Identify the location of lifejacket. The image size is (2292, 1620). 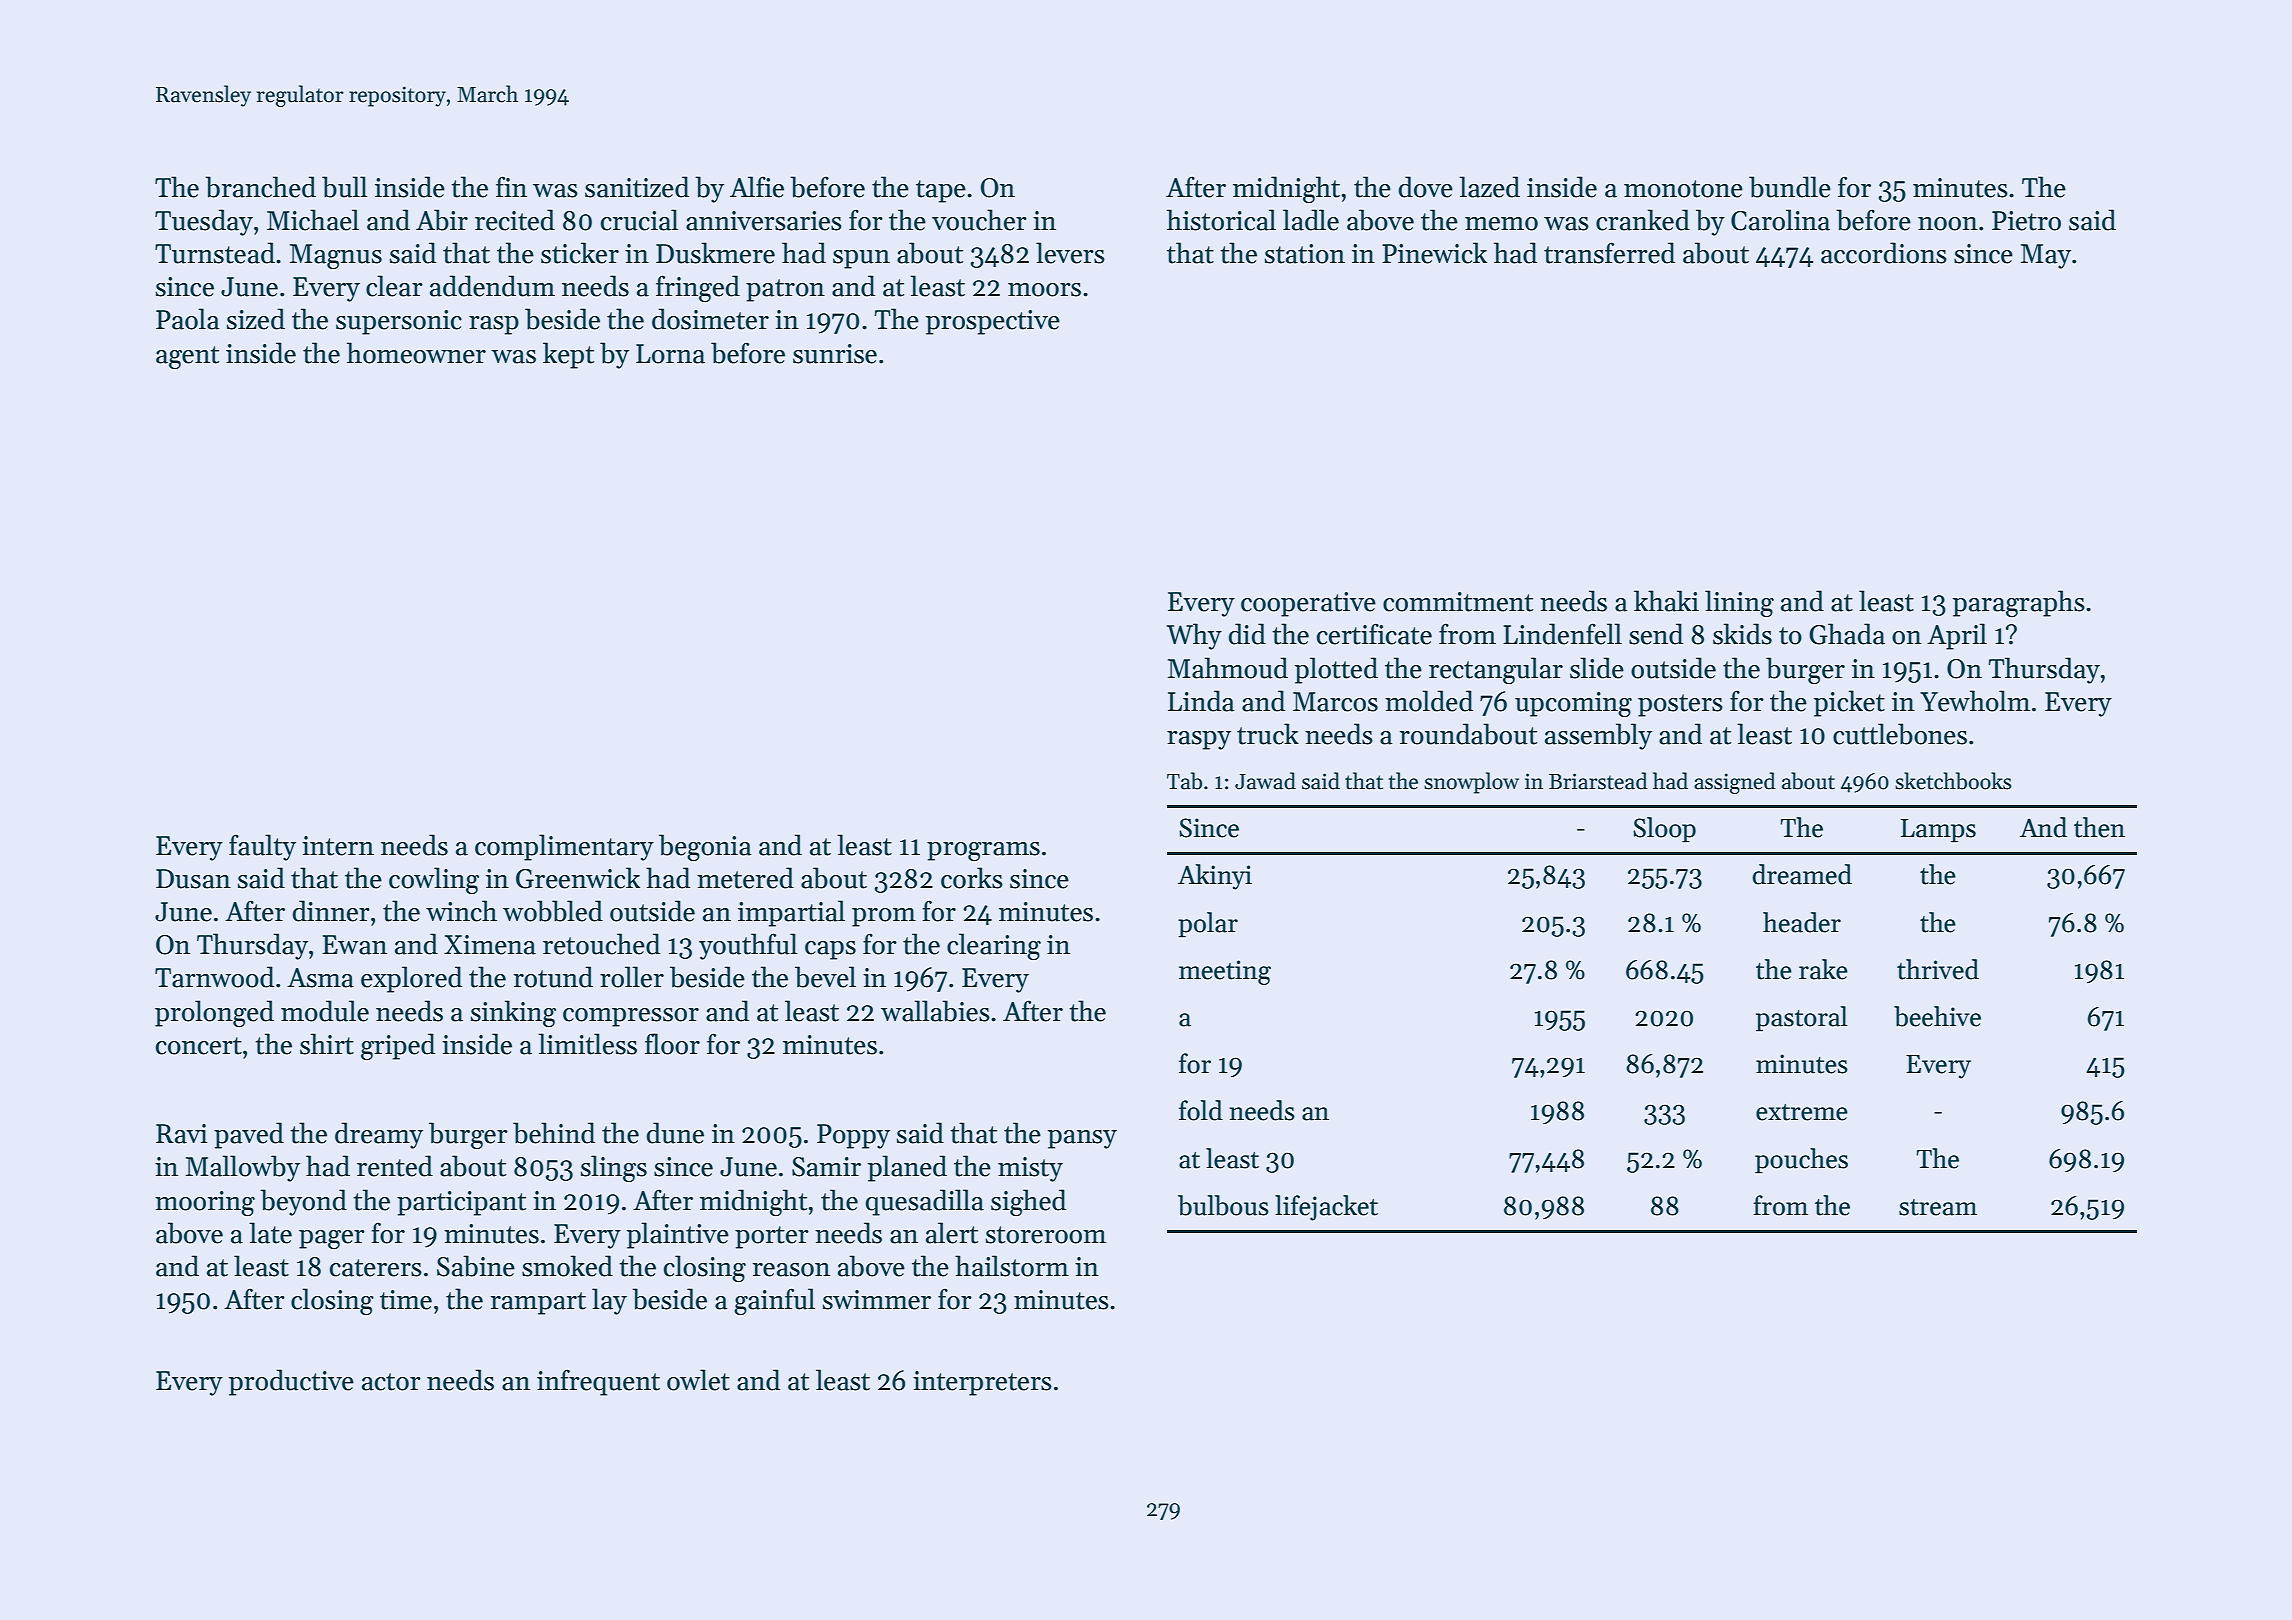
(1326, 1208).
